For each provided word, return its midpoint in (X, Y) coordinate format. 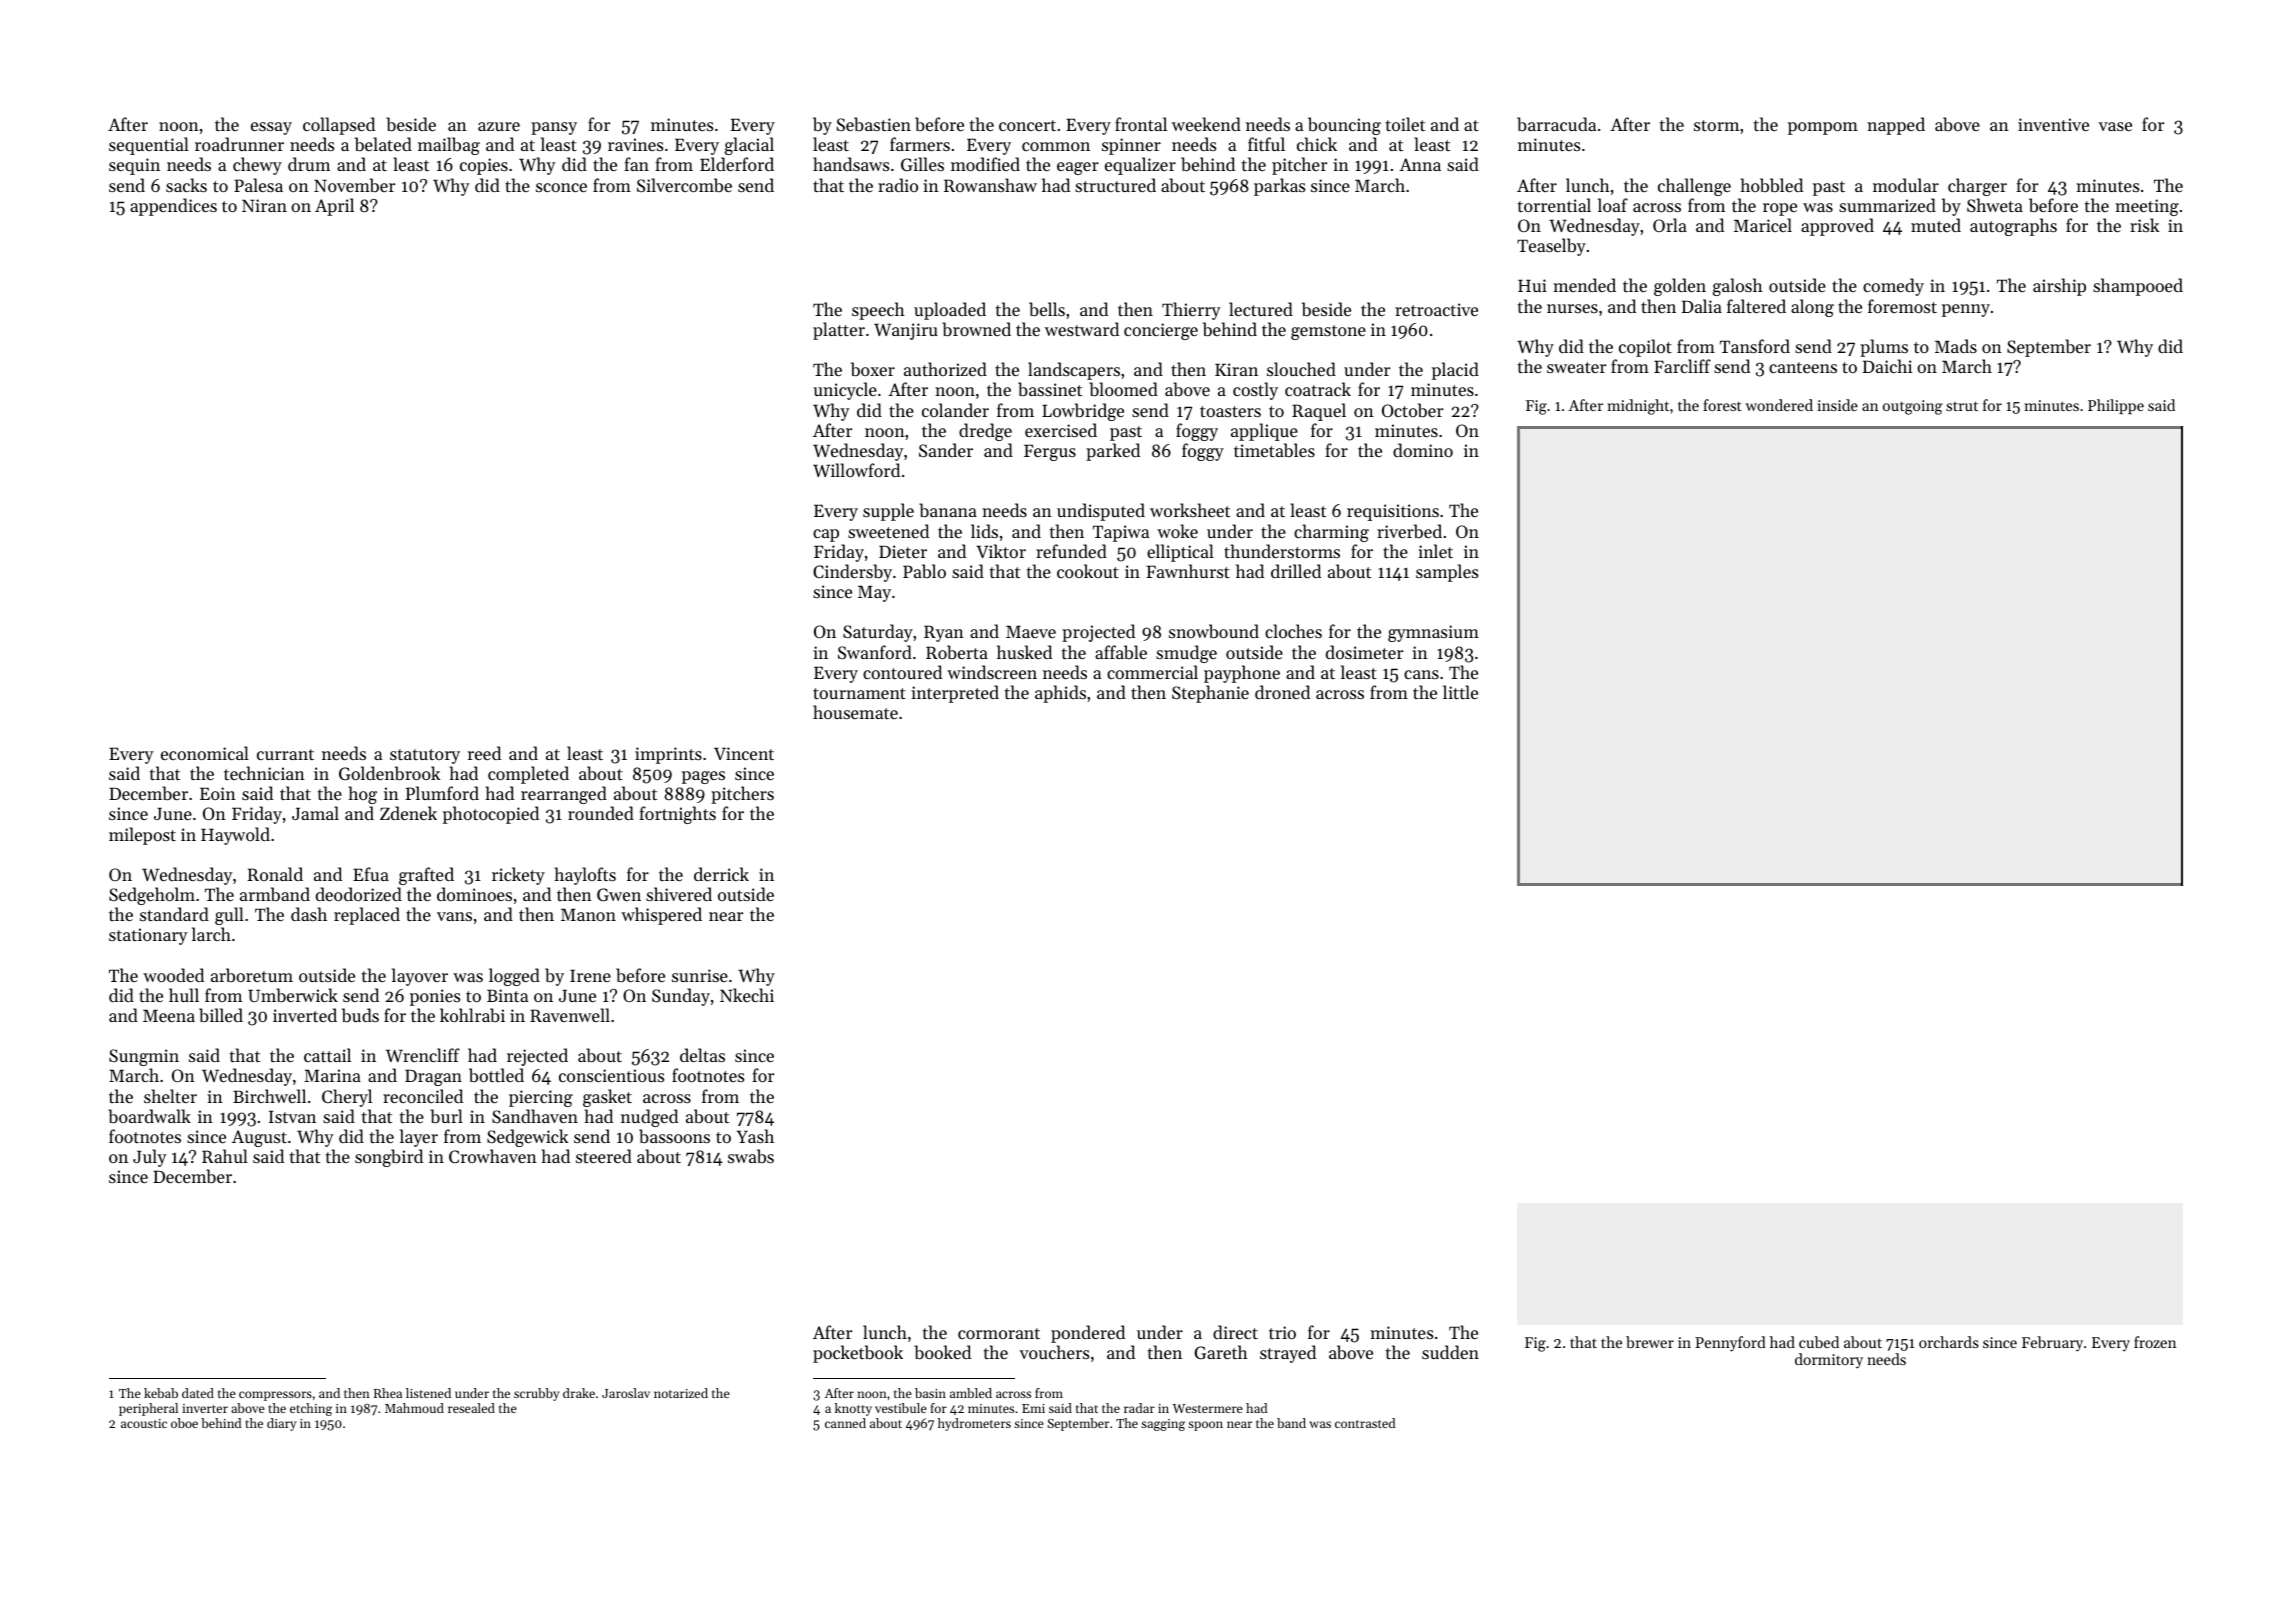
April (334, 207)
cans (1421, 674)
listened (428, 1393)
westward (1082, 329)
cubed (1819, 1342)
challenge (1694, 187)
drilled (1296, 571)
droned (1282, 692)
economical (205, 753)
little (1460, 692)
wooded (173, 975)
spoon (1205, 1426)
